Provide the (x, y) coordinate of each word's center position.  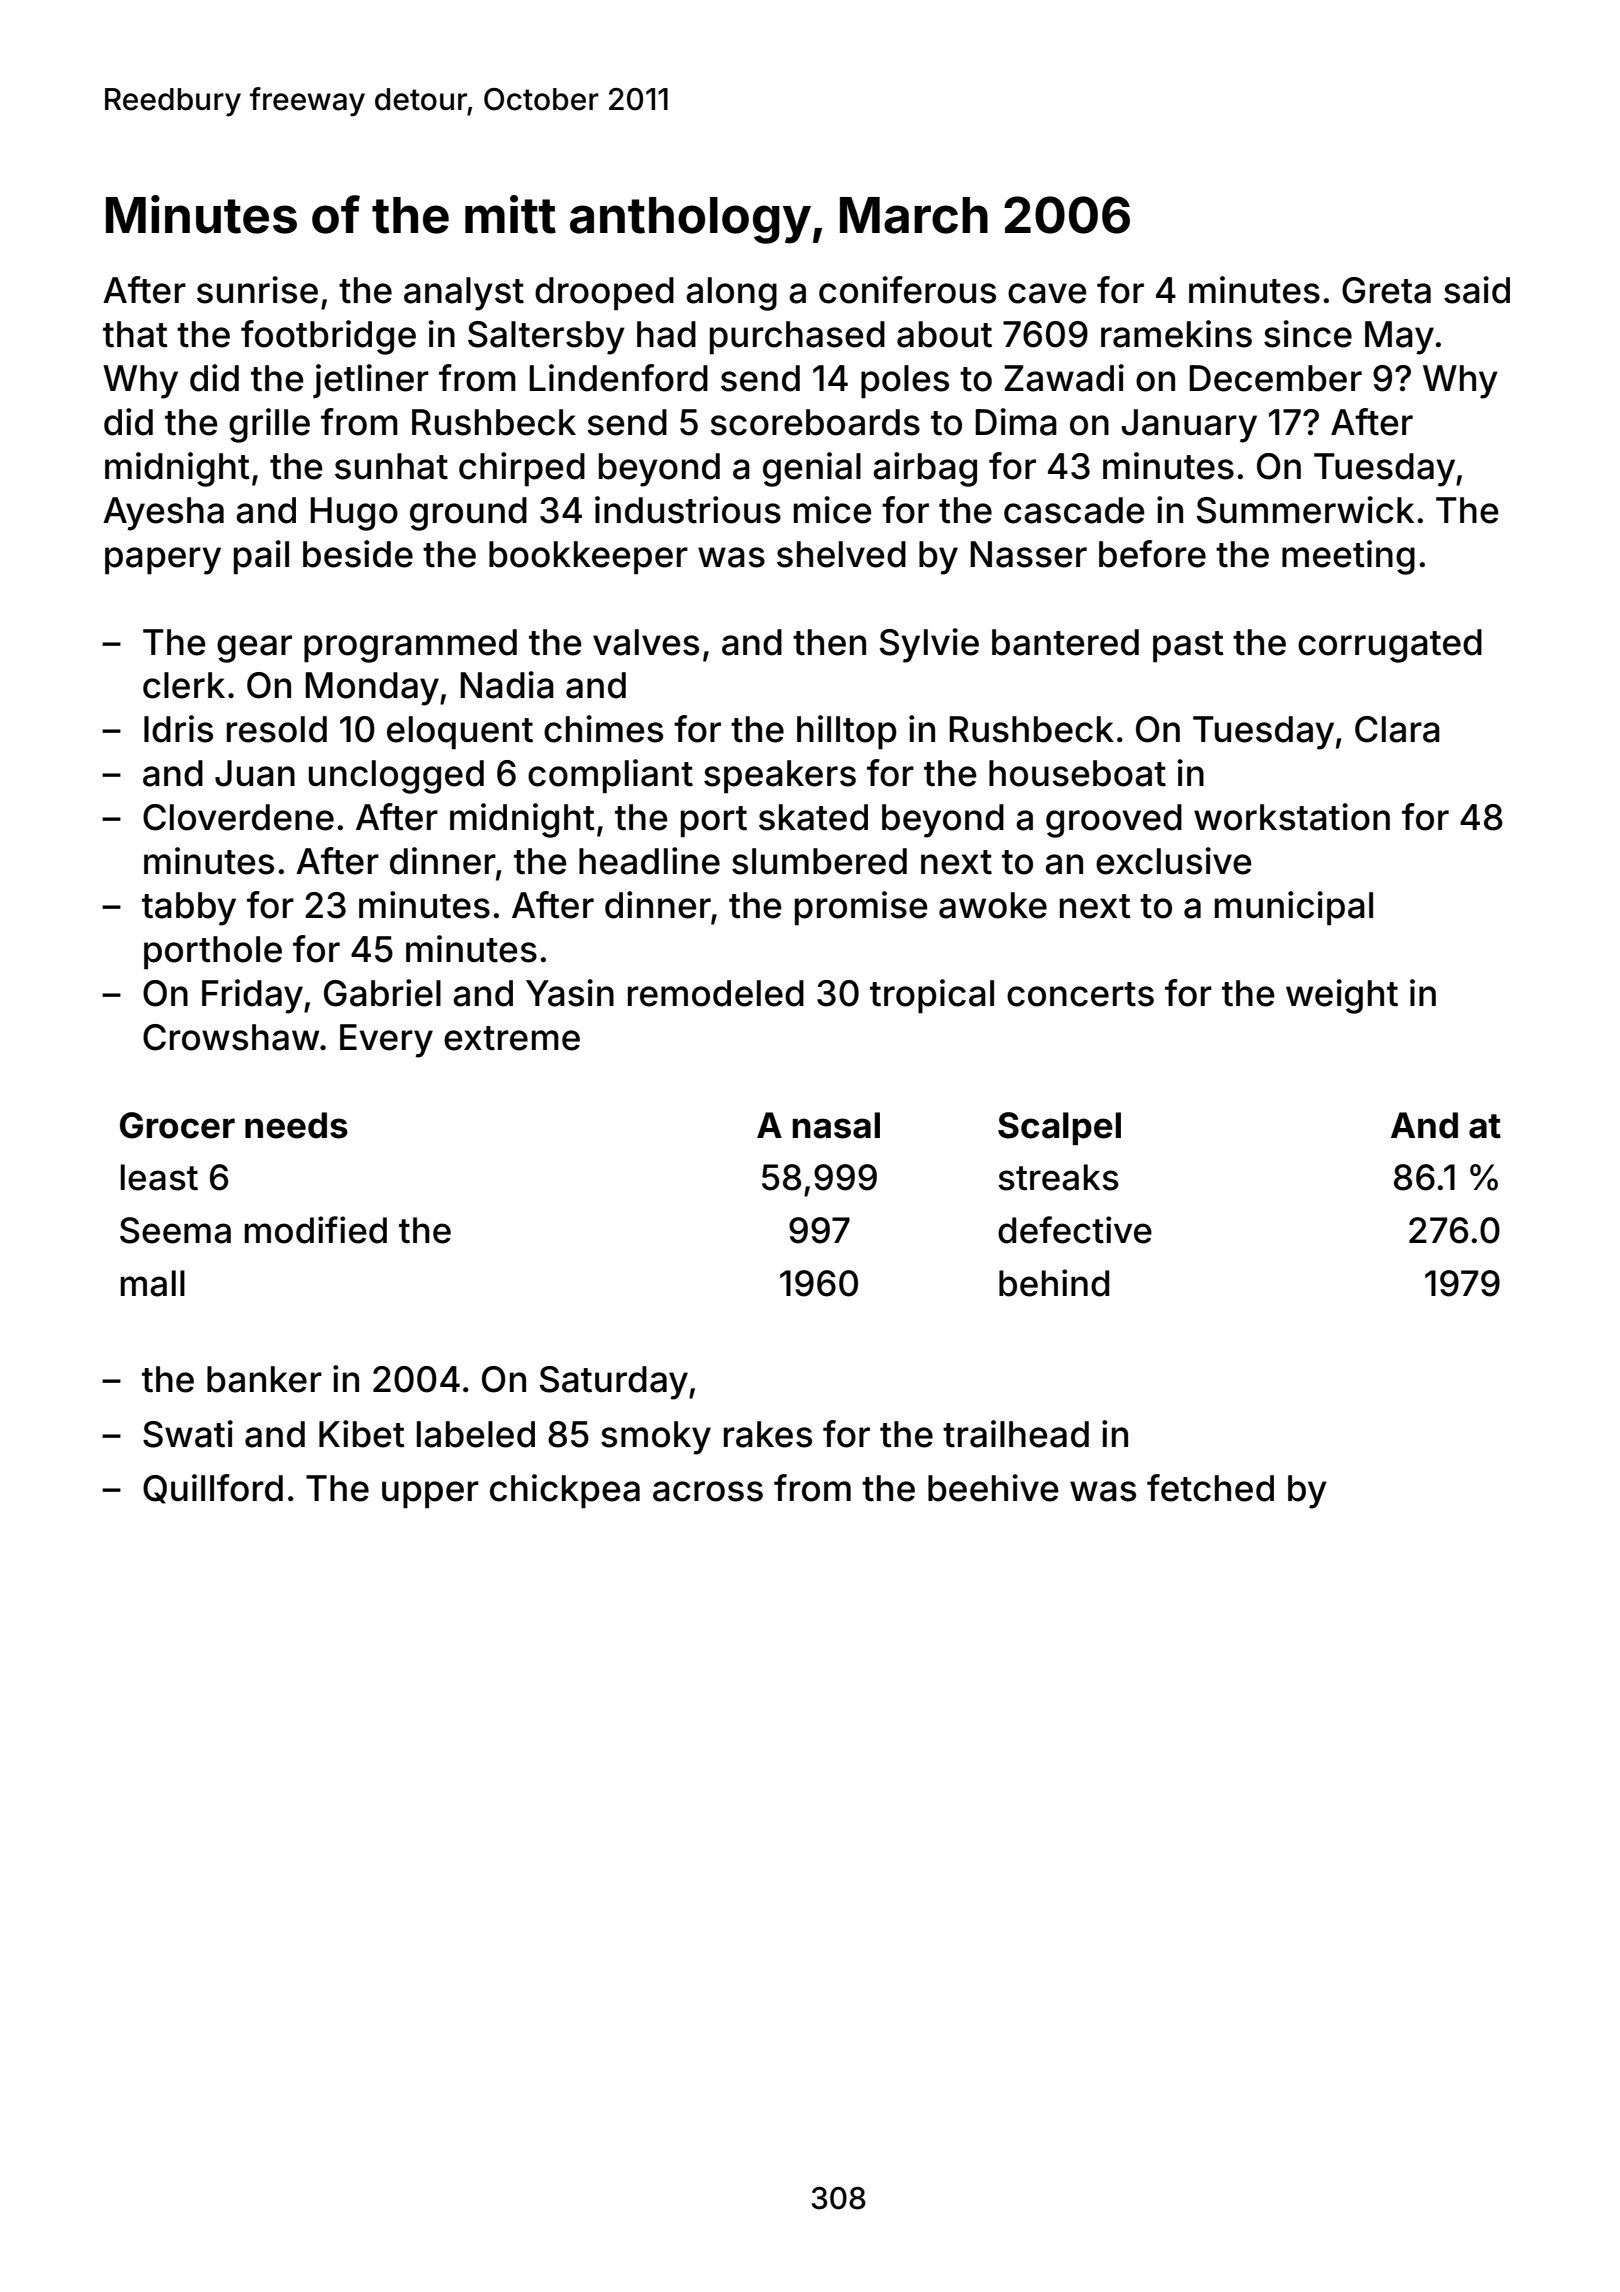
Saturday (614, 1383)
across (708, 1491)
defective (1075, 1230)
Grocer (177, 1125)
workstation (1292, 817)
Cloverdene (238, 817)
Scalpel (1059, 1128)
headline (649, 861)
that (135, 334)
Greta (1386, 290)
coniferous (907, 290)
